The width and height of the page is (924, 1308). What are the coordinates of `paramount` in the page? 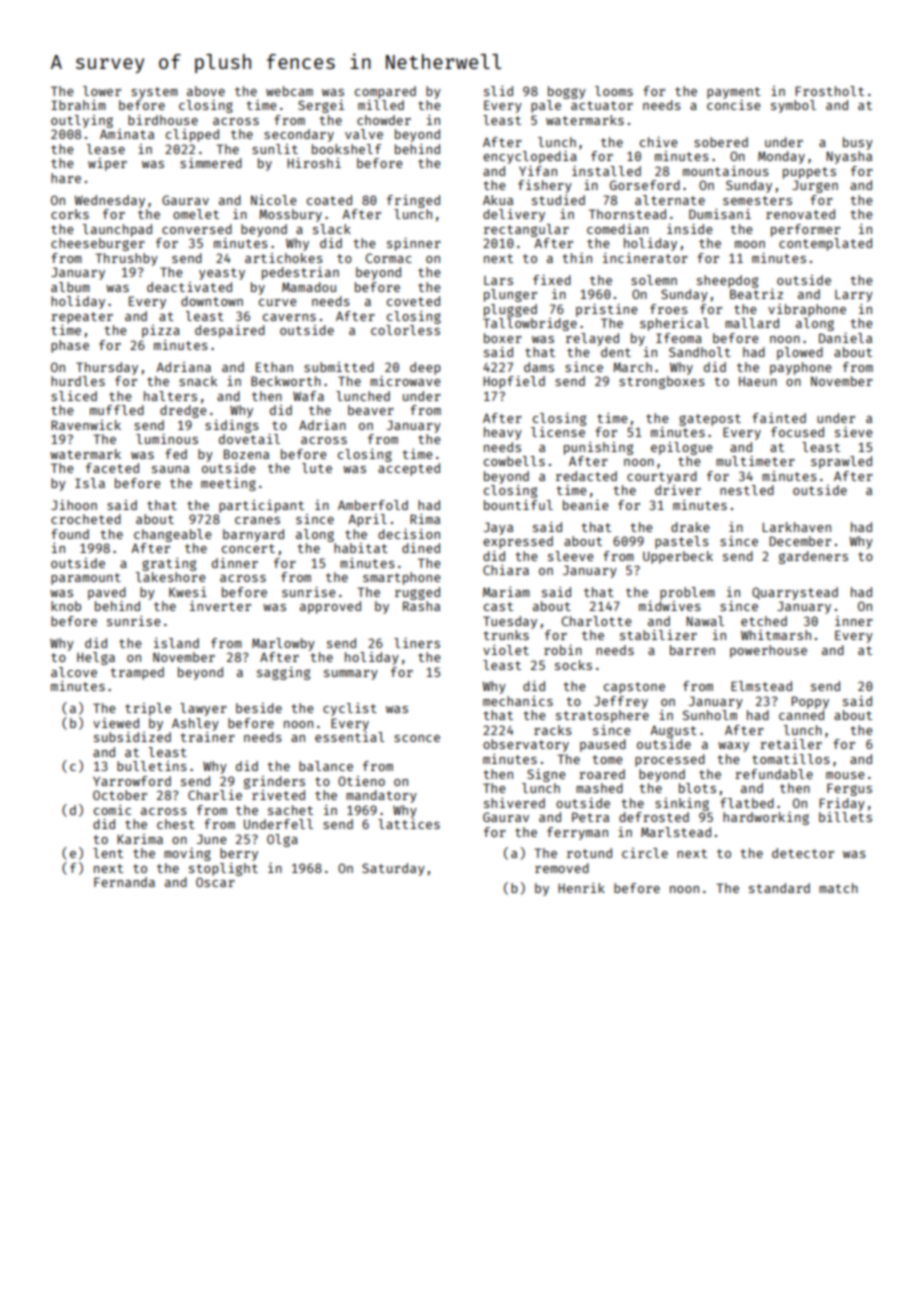 It's located at (86, 579).
